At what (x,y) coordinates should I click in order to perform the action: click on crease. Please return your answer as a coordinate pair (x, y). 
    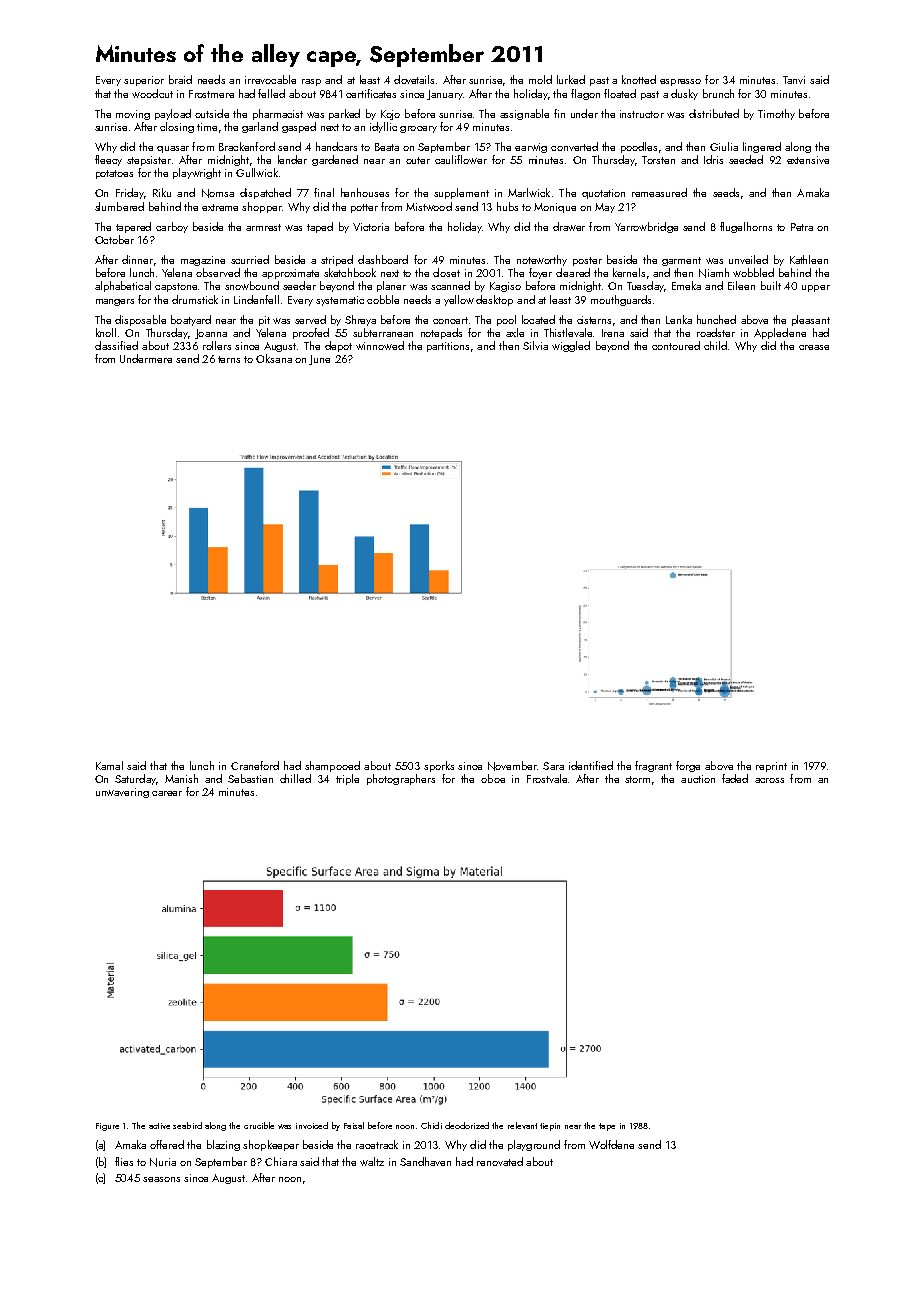
    Looking at the image, I should click on (814, 347).
